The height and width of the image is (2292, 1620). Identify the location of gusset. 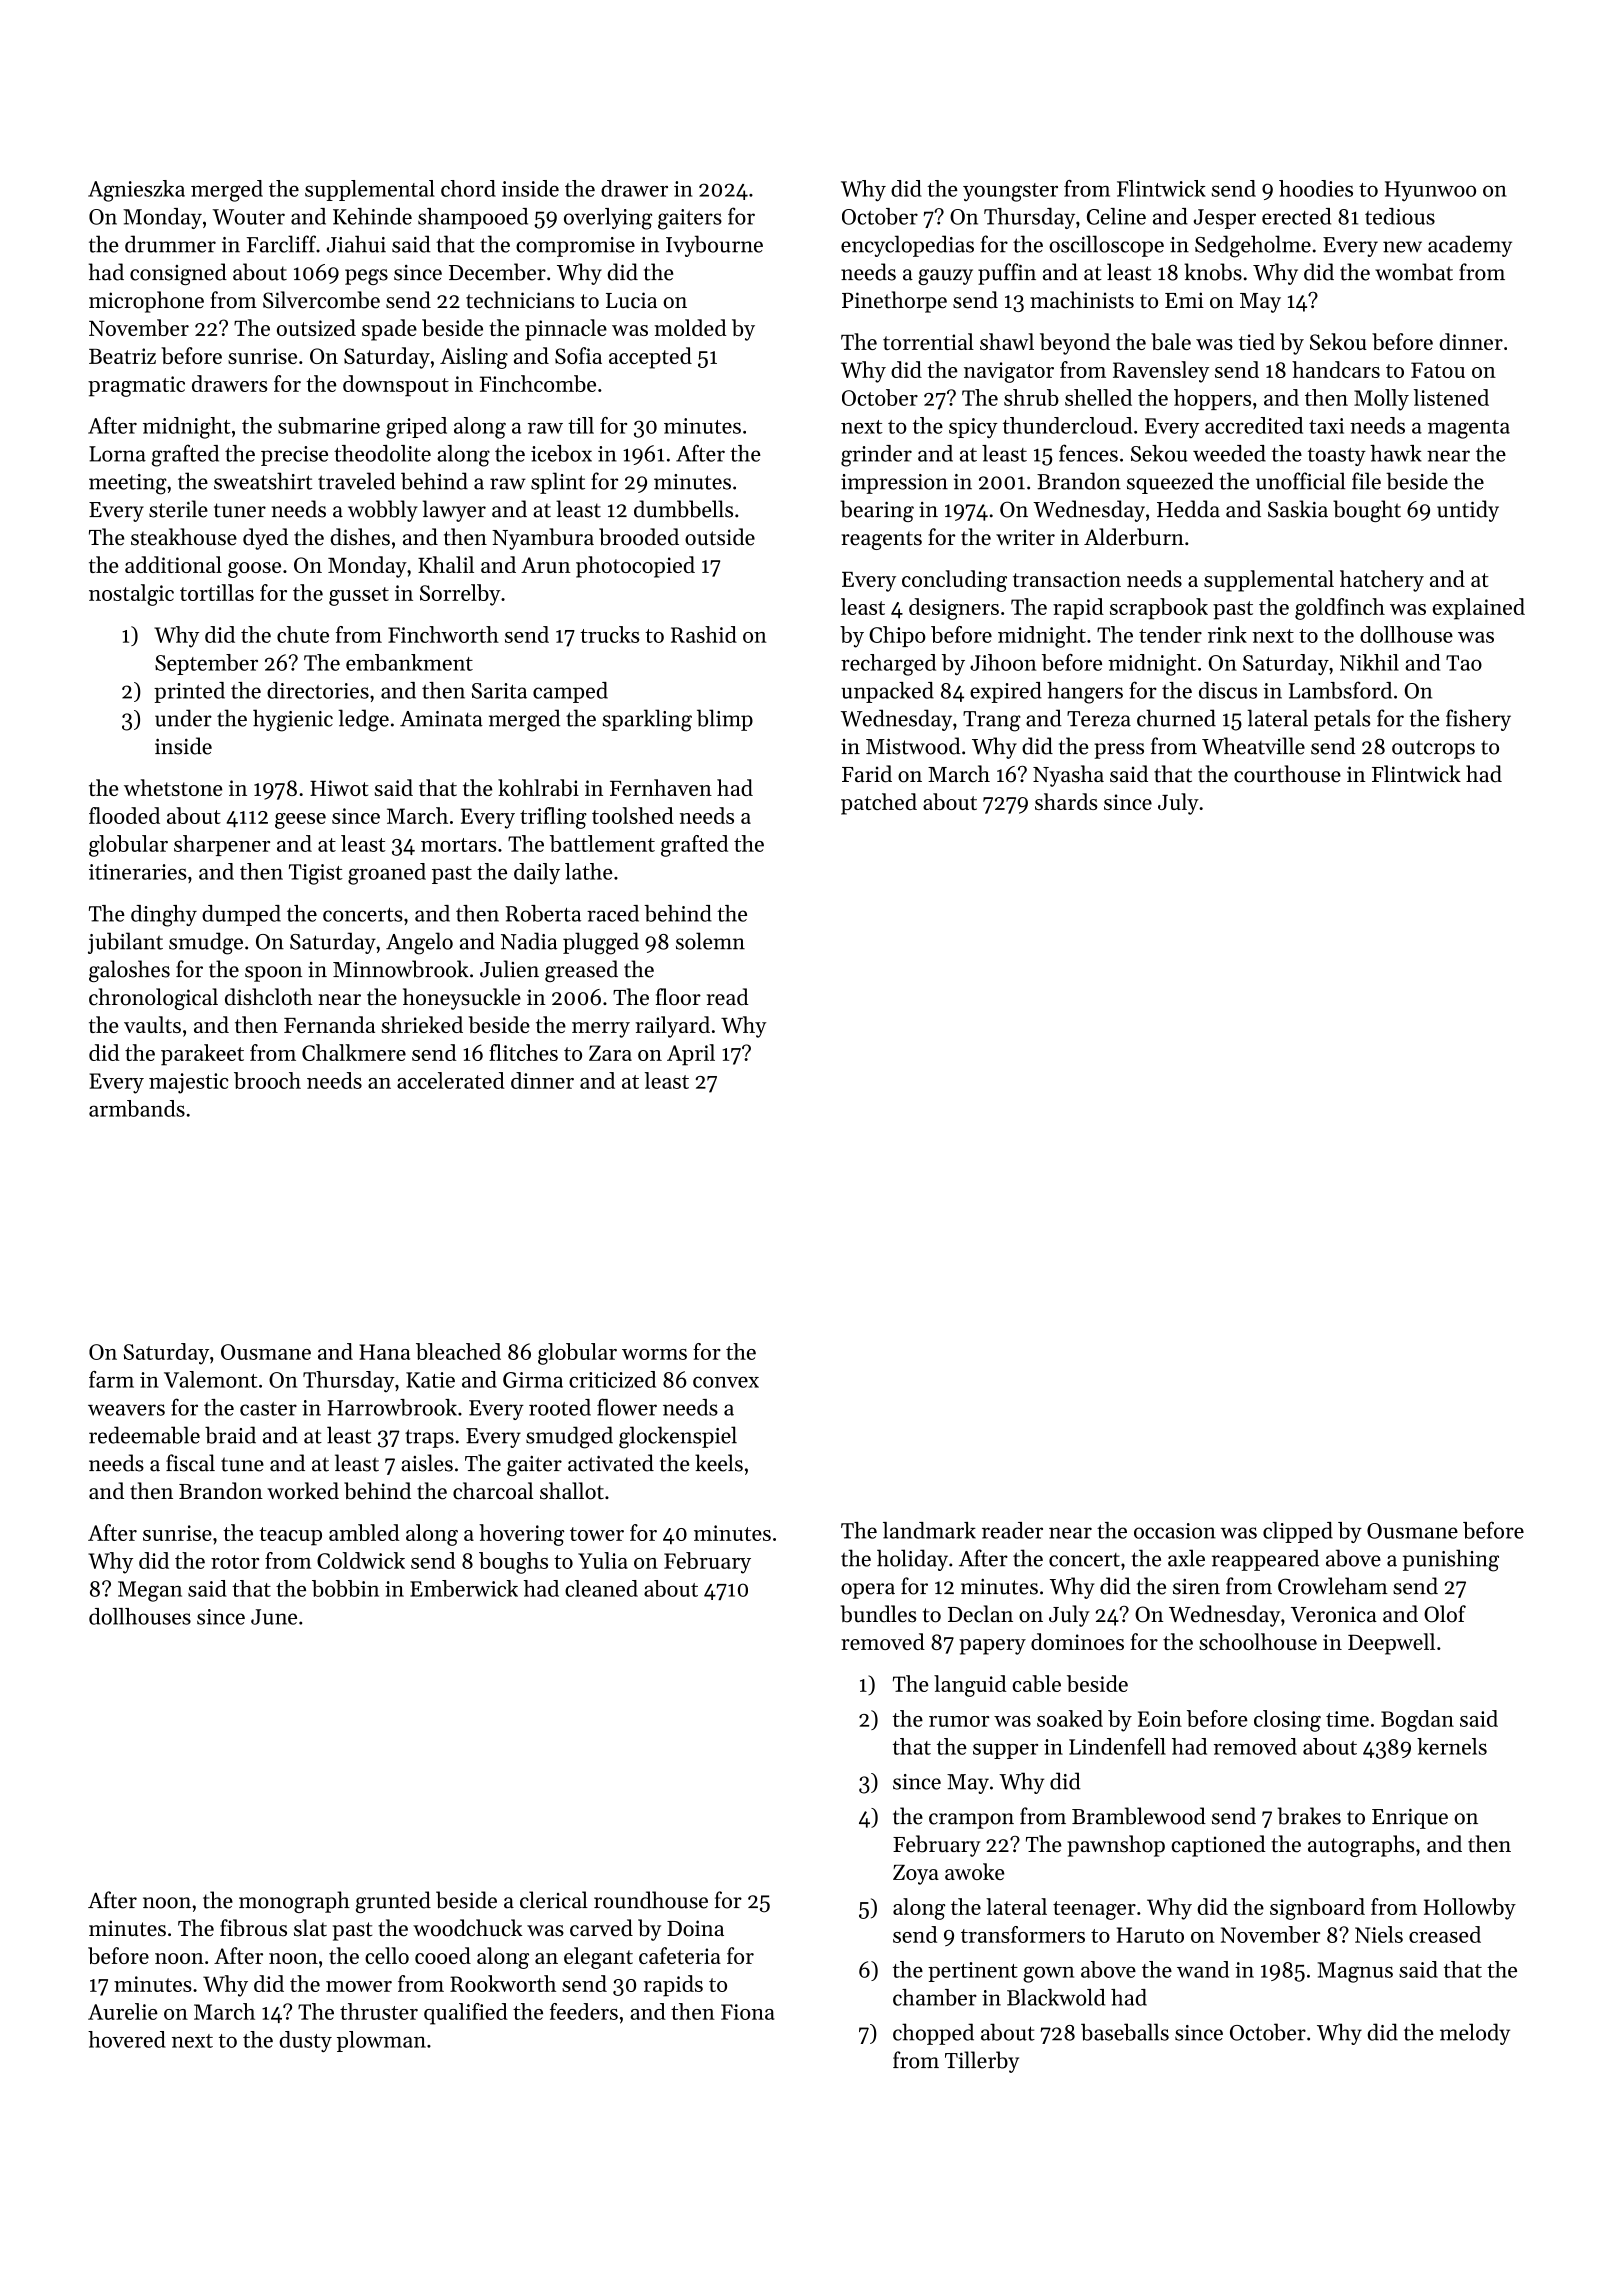
(359, 596).
